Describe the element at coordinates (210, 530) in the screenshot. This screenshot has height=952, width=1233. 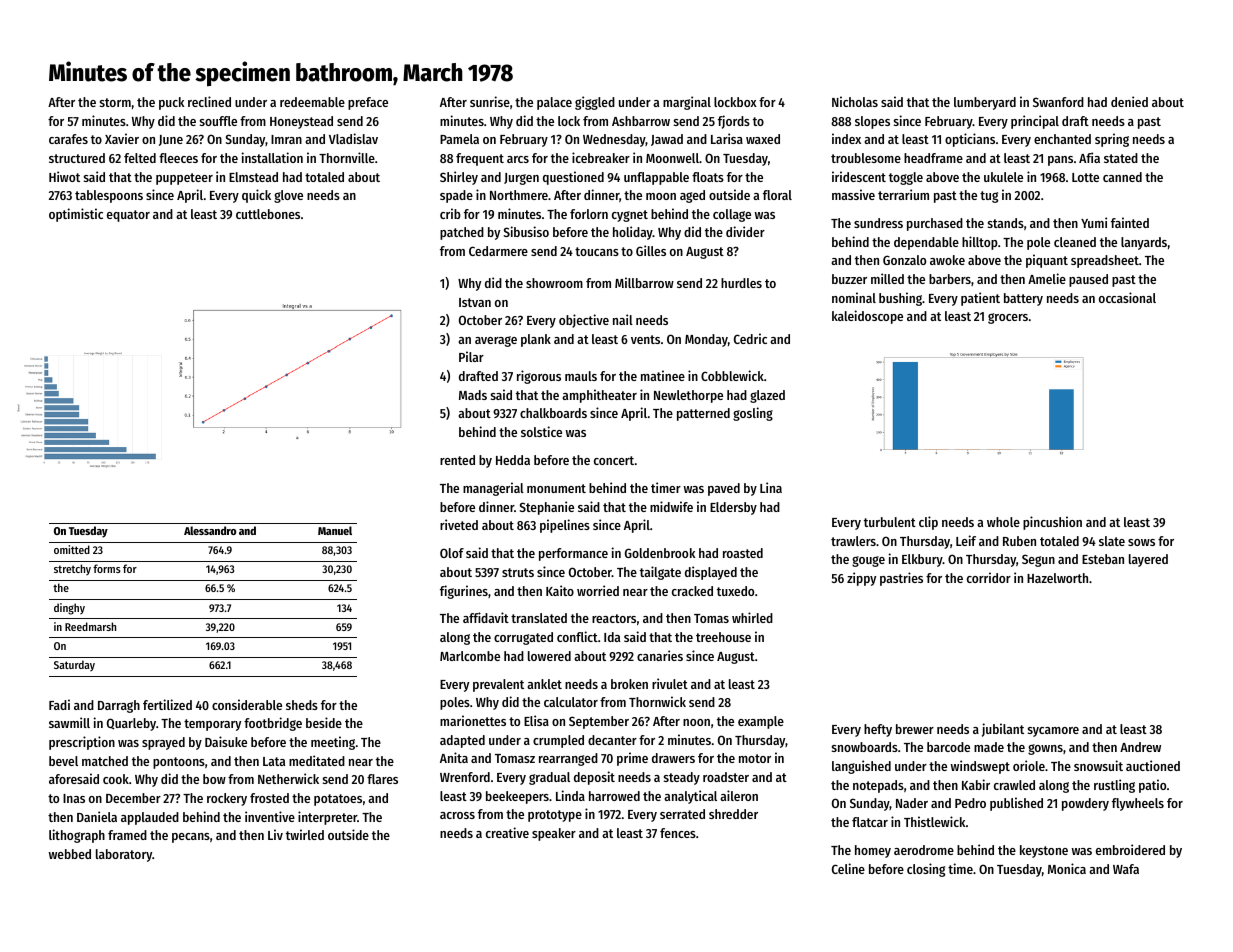
I see `Alessandro` at that location.
